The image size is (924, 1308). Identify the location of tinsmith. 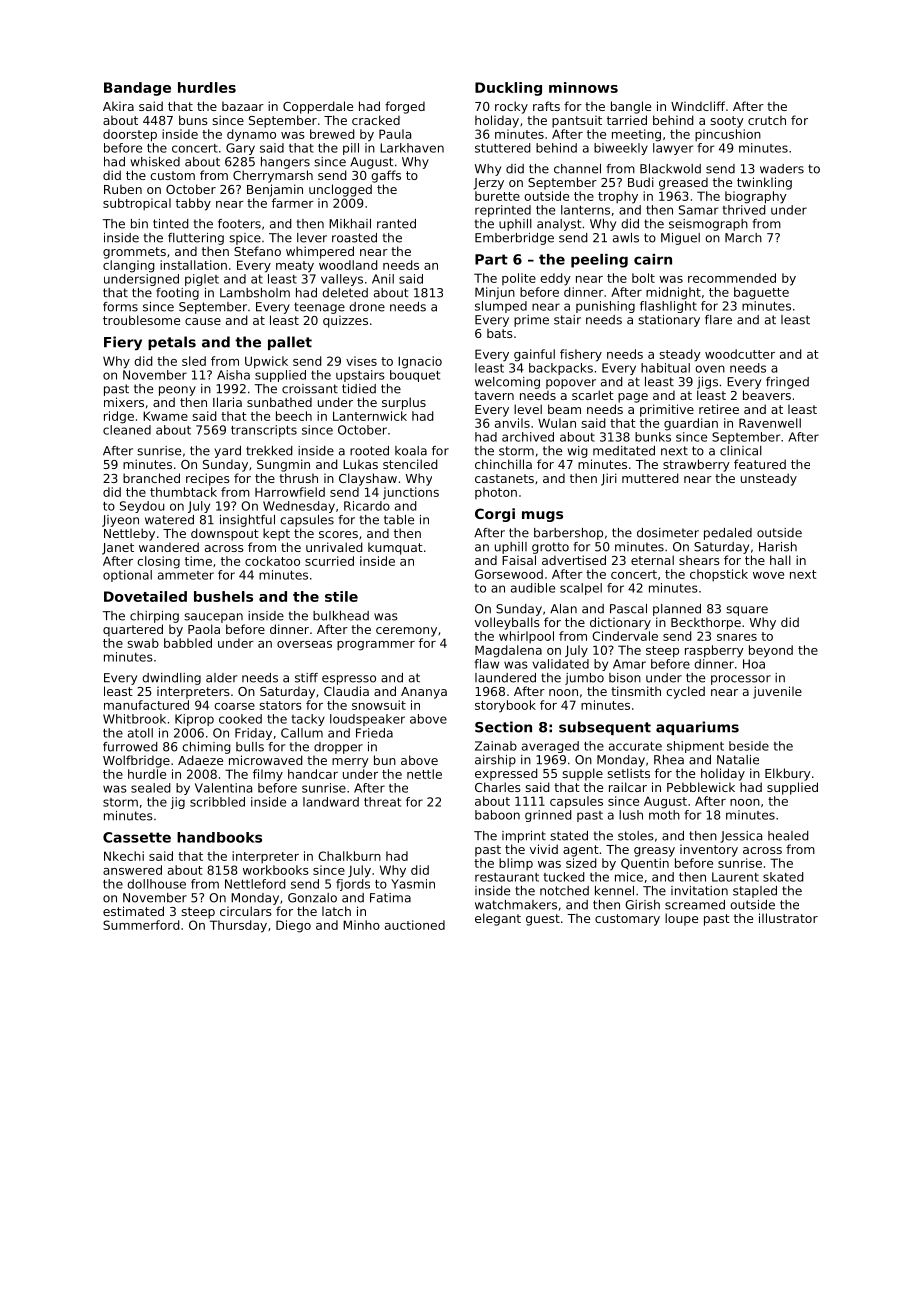
(636, 691).
